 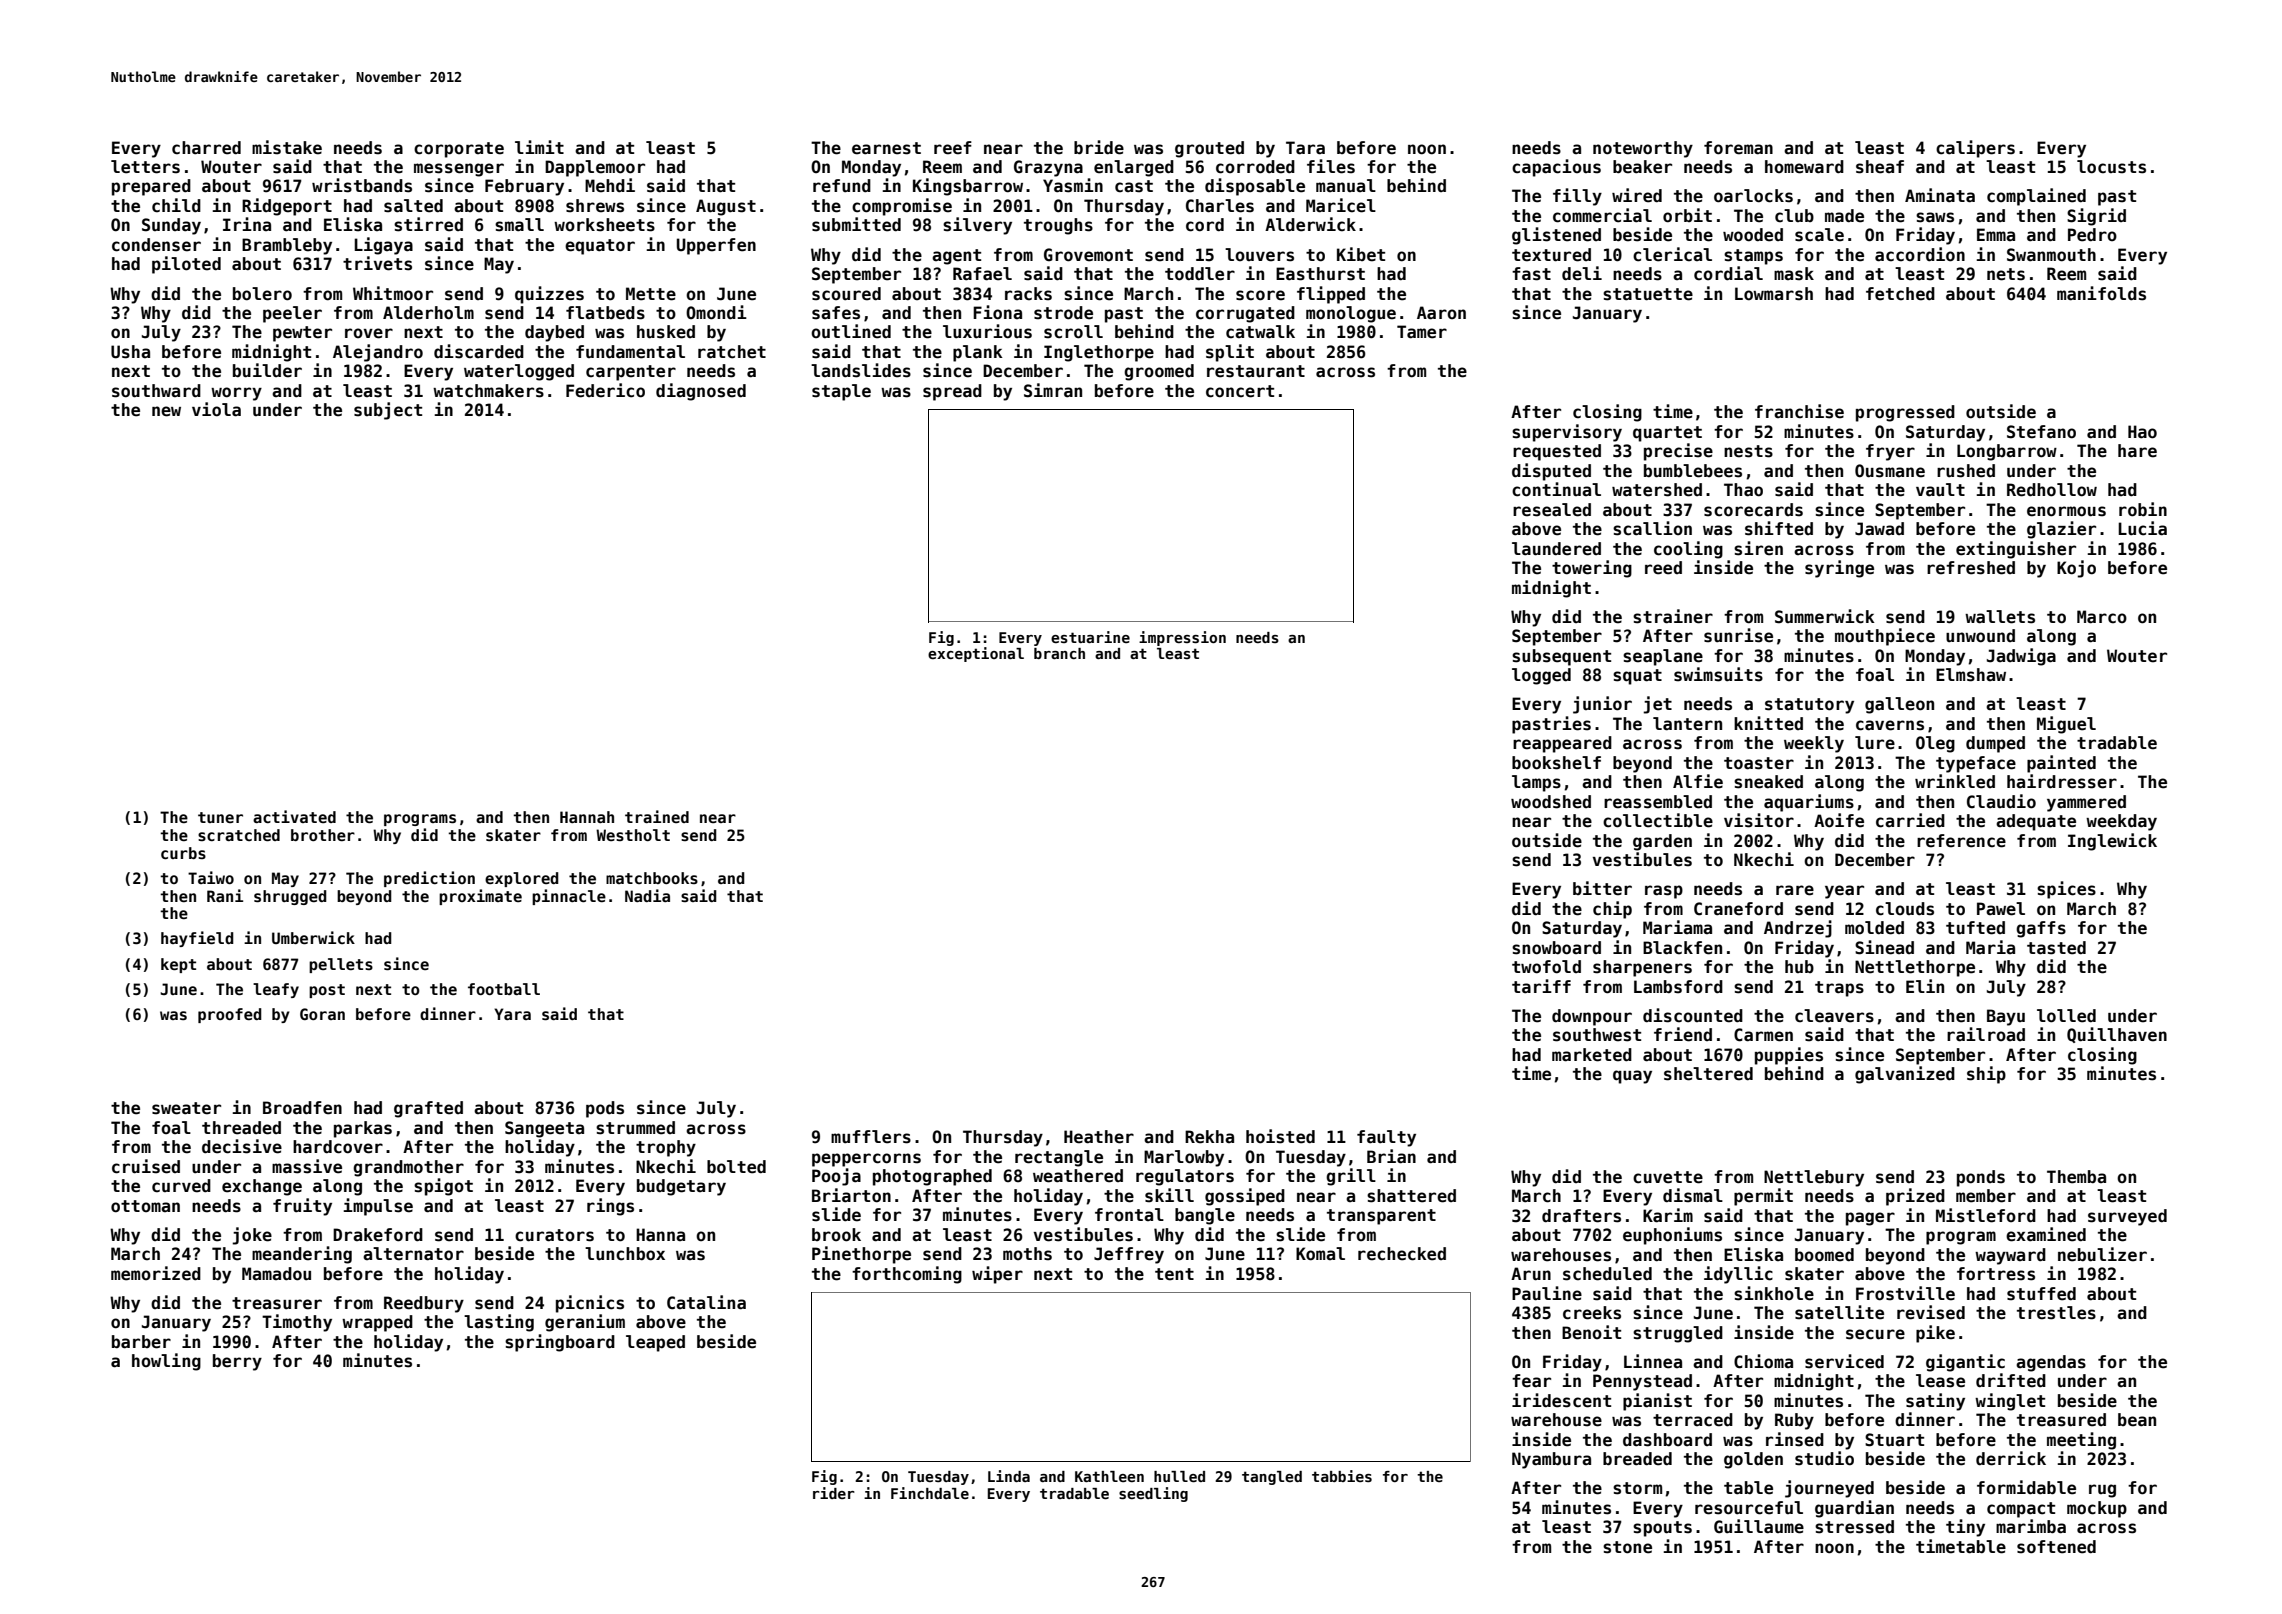 What do you see at coordinates (834, 1493) in the screenshot?
I see `rider` at bounding box center [834, 1493].
